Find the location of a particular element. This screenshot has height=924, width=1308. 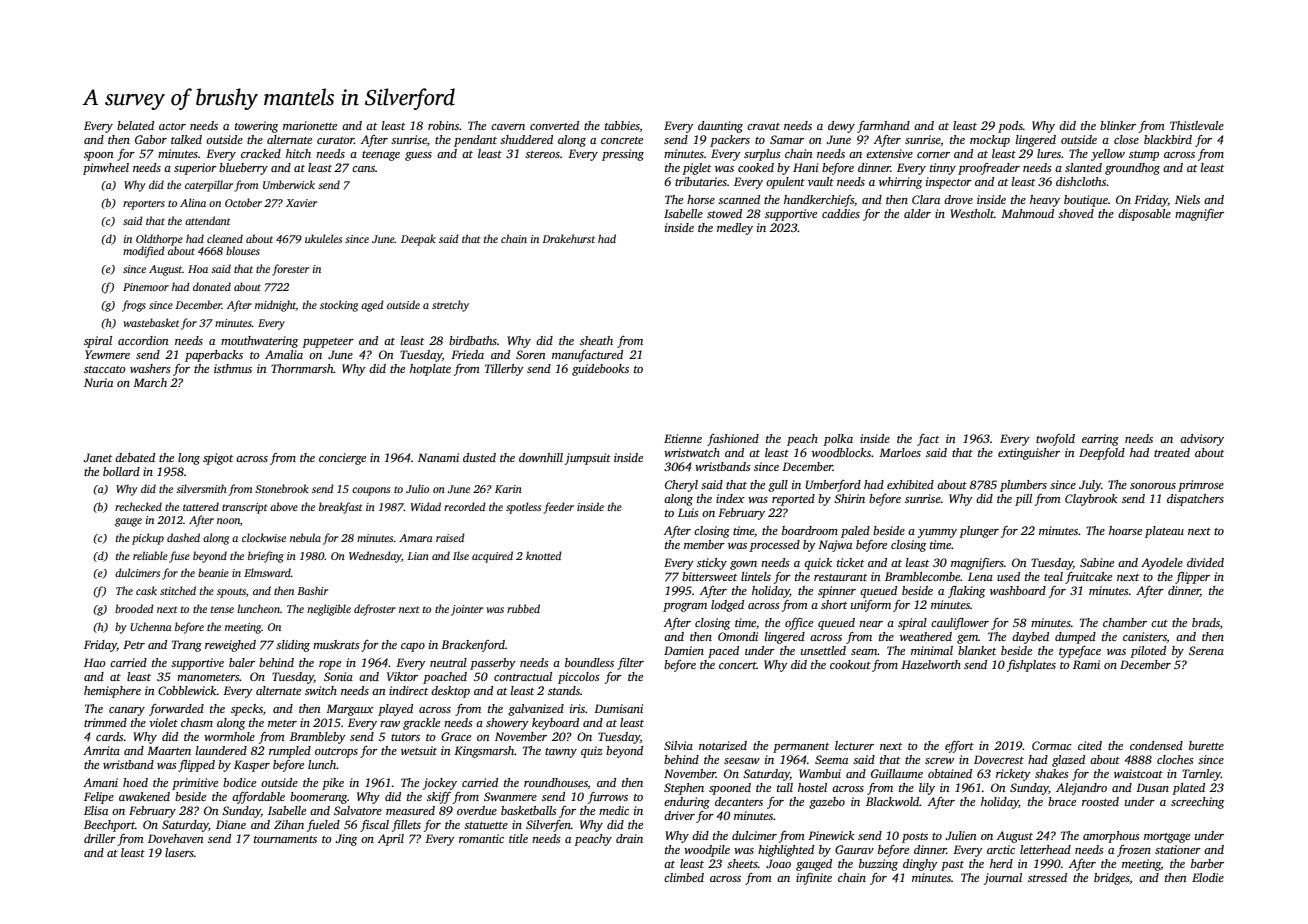

medley is located at coordinates (735, 229).
